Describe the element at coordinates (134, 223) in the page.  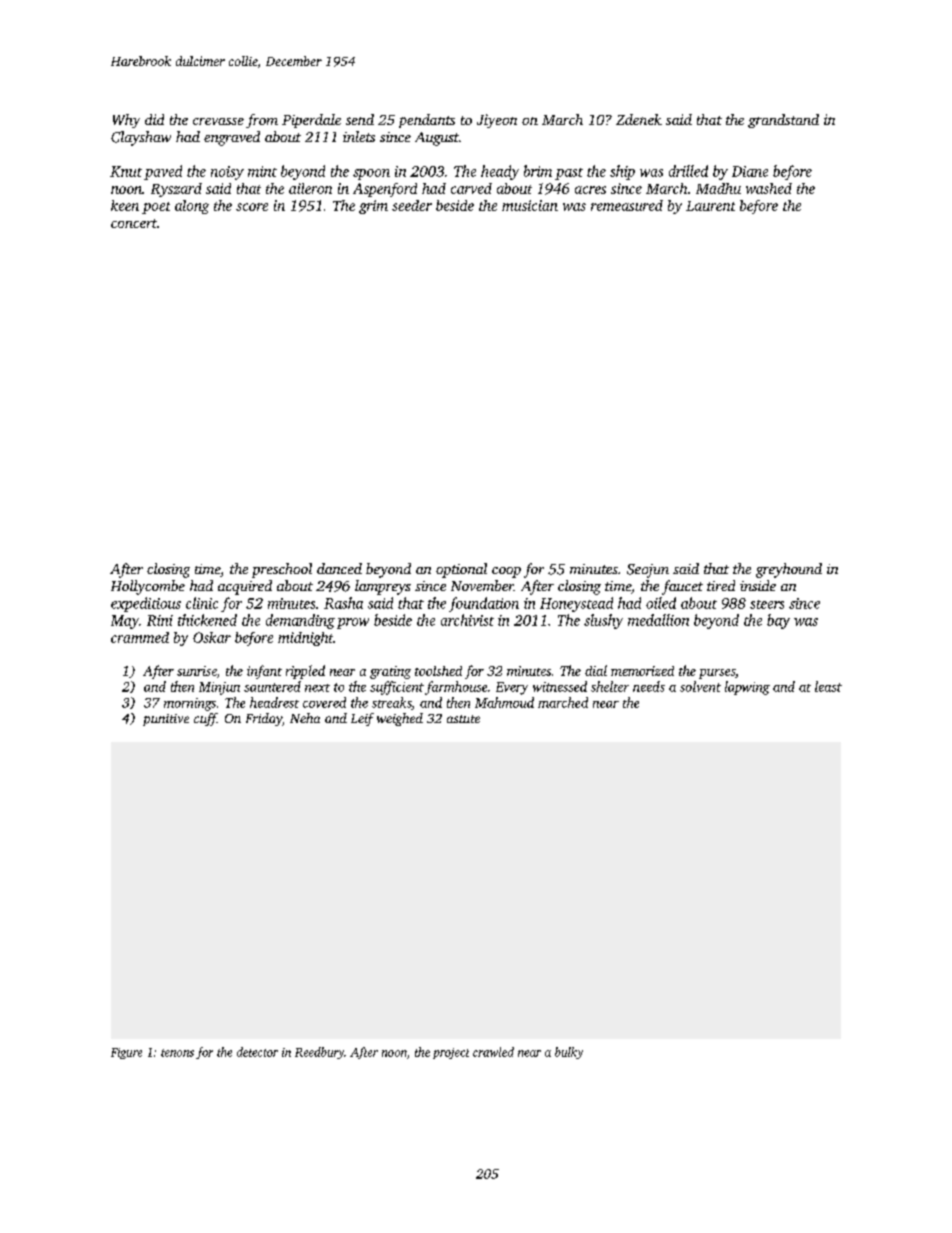
I see `concert` at that location.
